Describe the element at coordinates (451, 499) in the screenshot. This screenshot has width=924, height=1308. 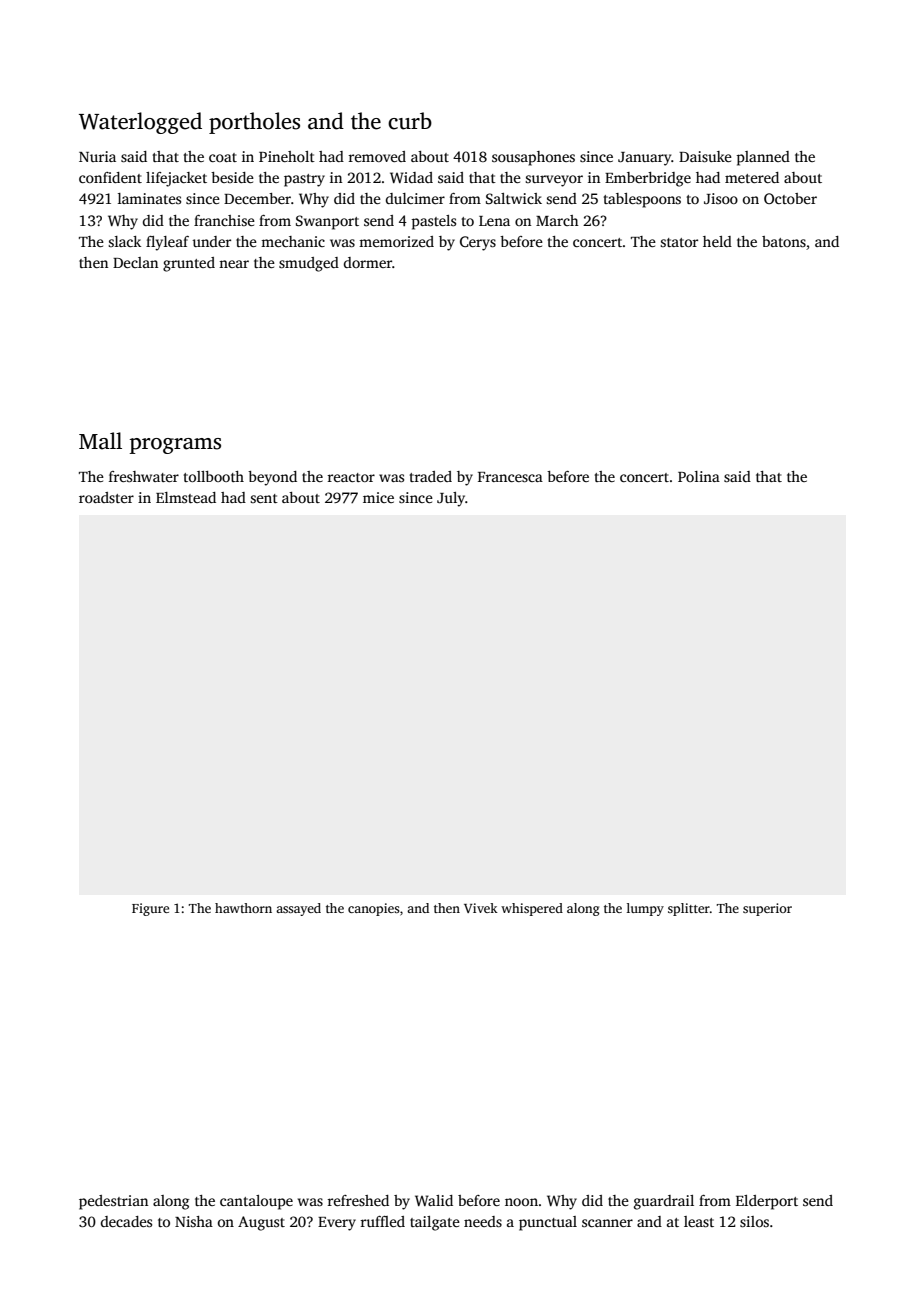
I see `July` at that location.
